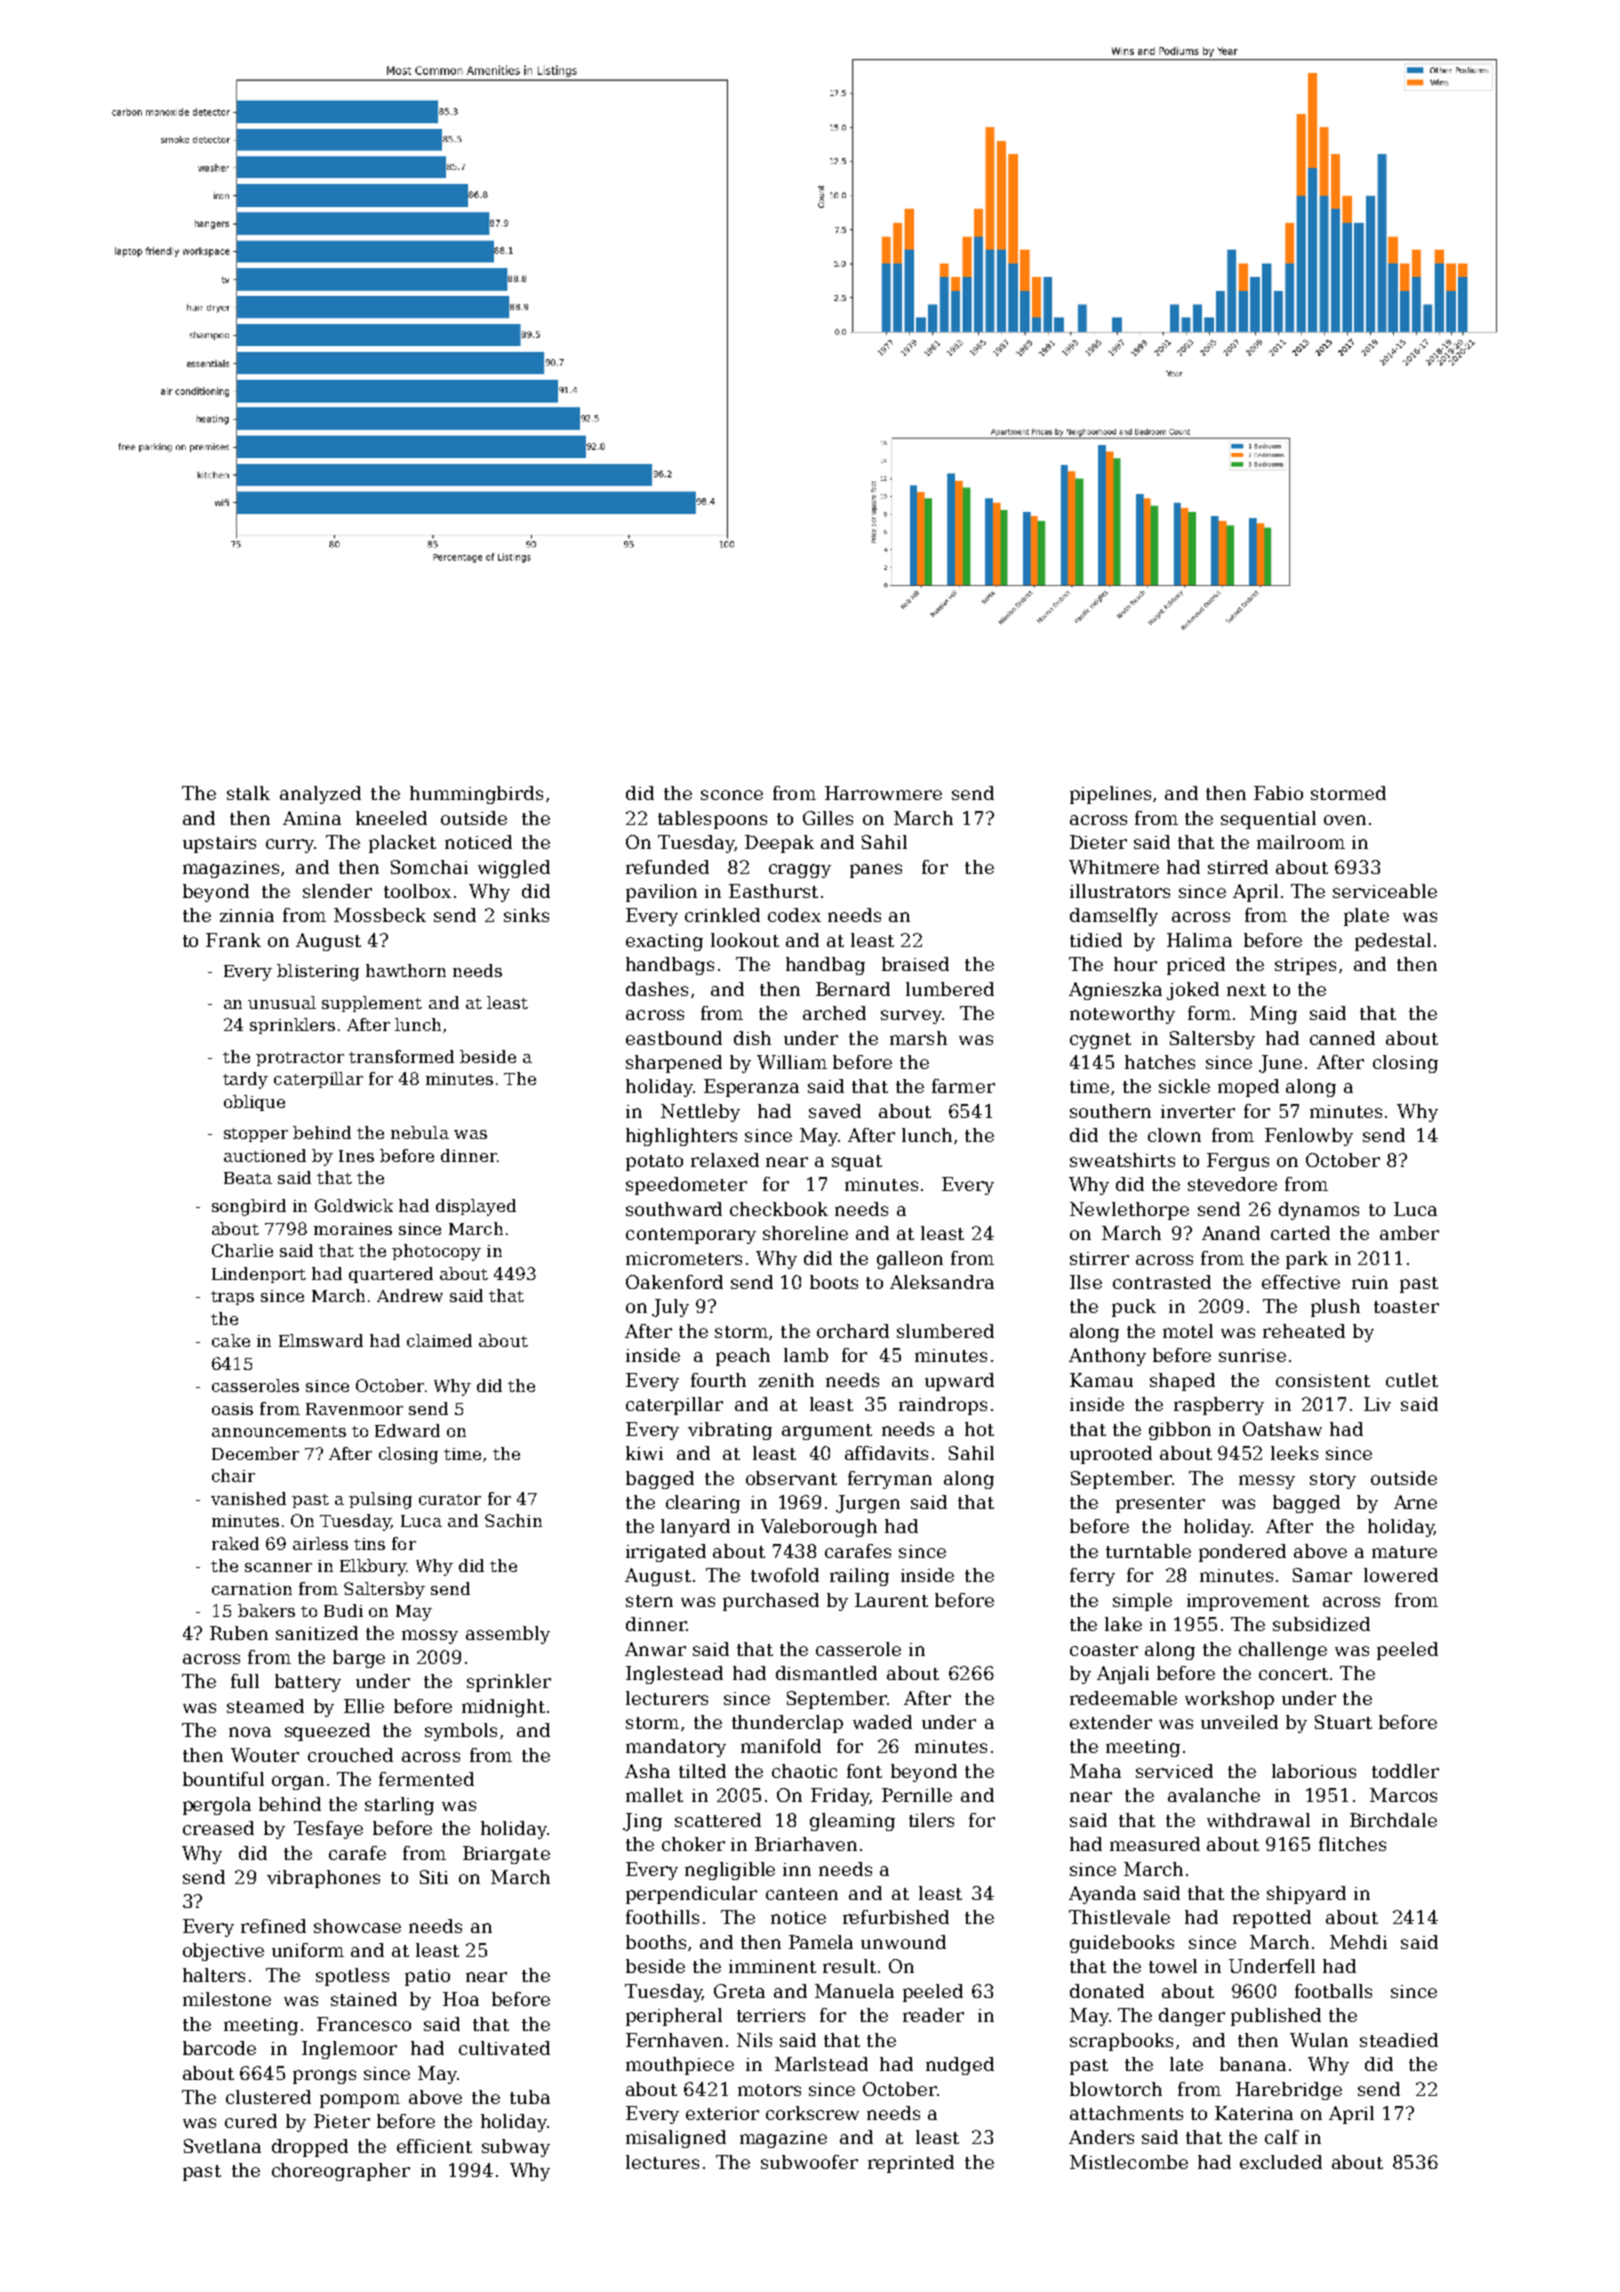  Describe the element at coordinates (227, 1999) in the screenshot. I see `milestone` at that location.
